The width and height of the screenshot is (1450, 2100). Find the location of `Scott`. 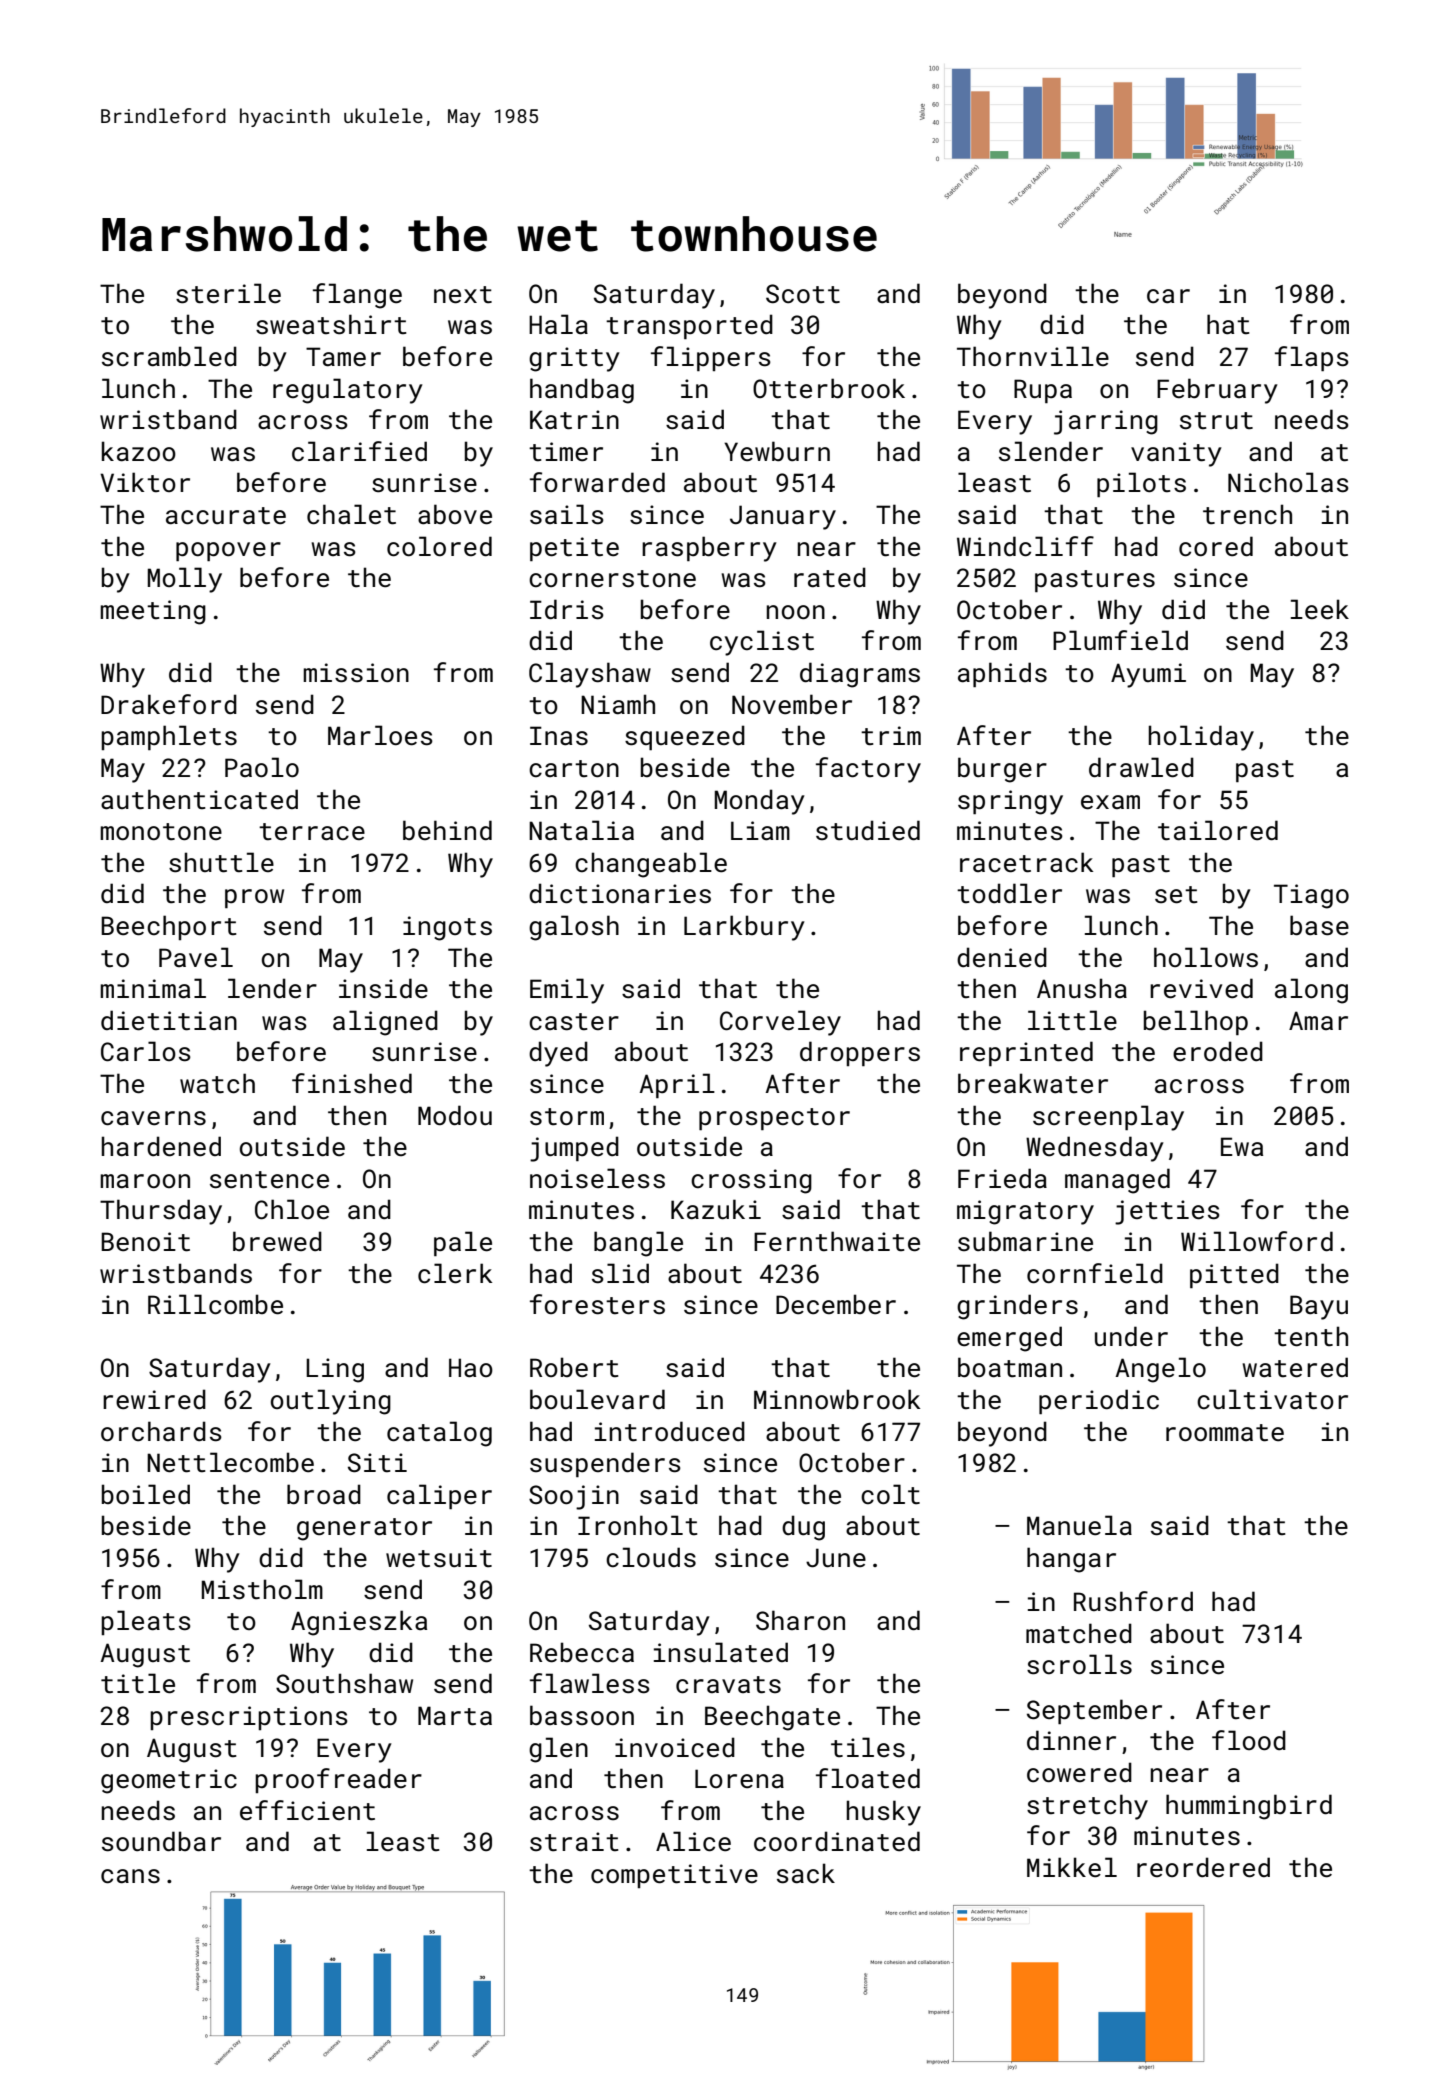

Scott is located at coordinates (803, 294).
